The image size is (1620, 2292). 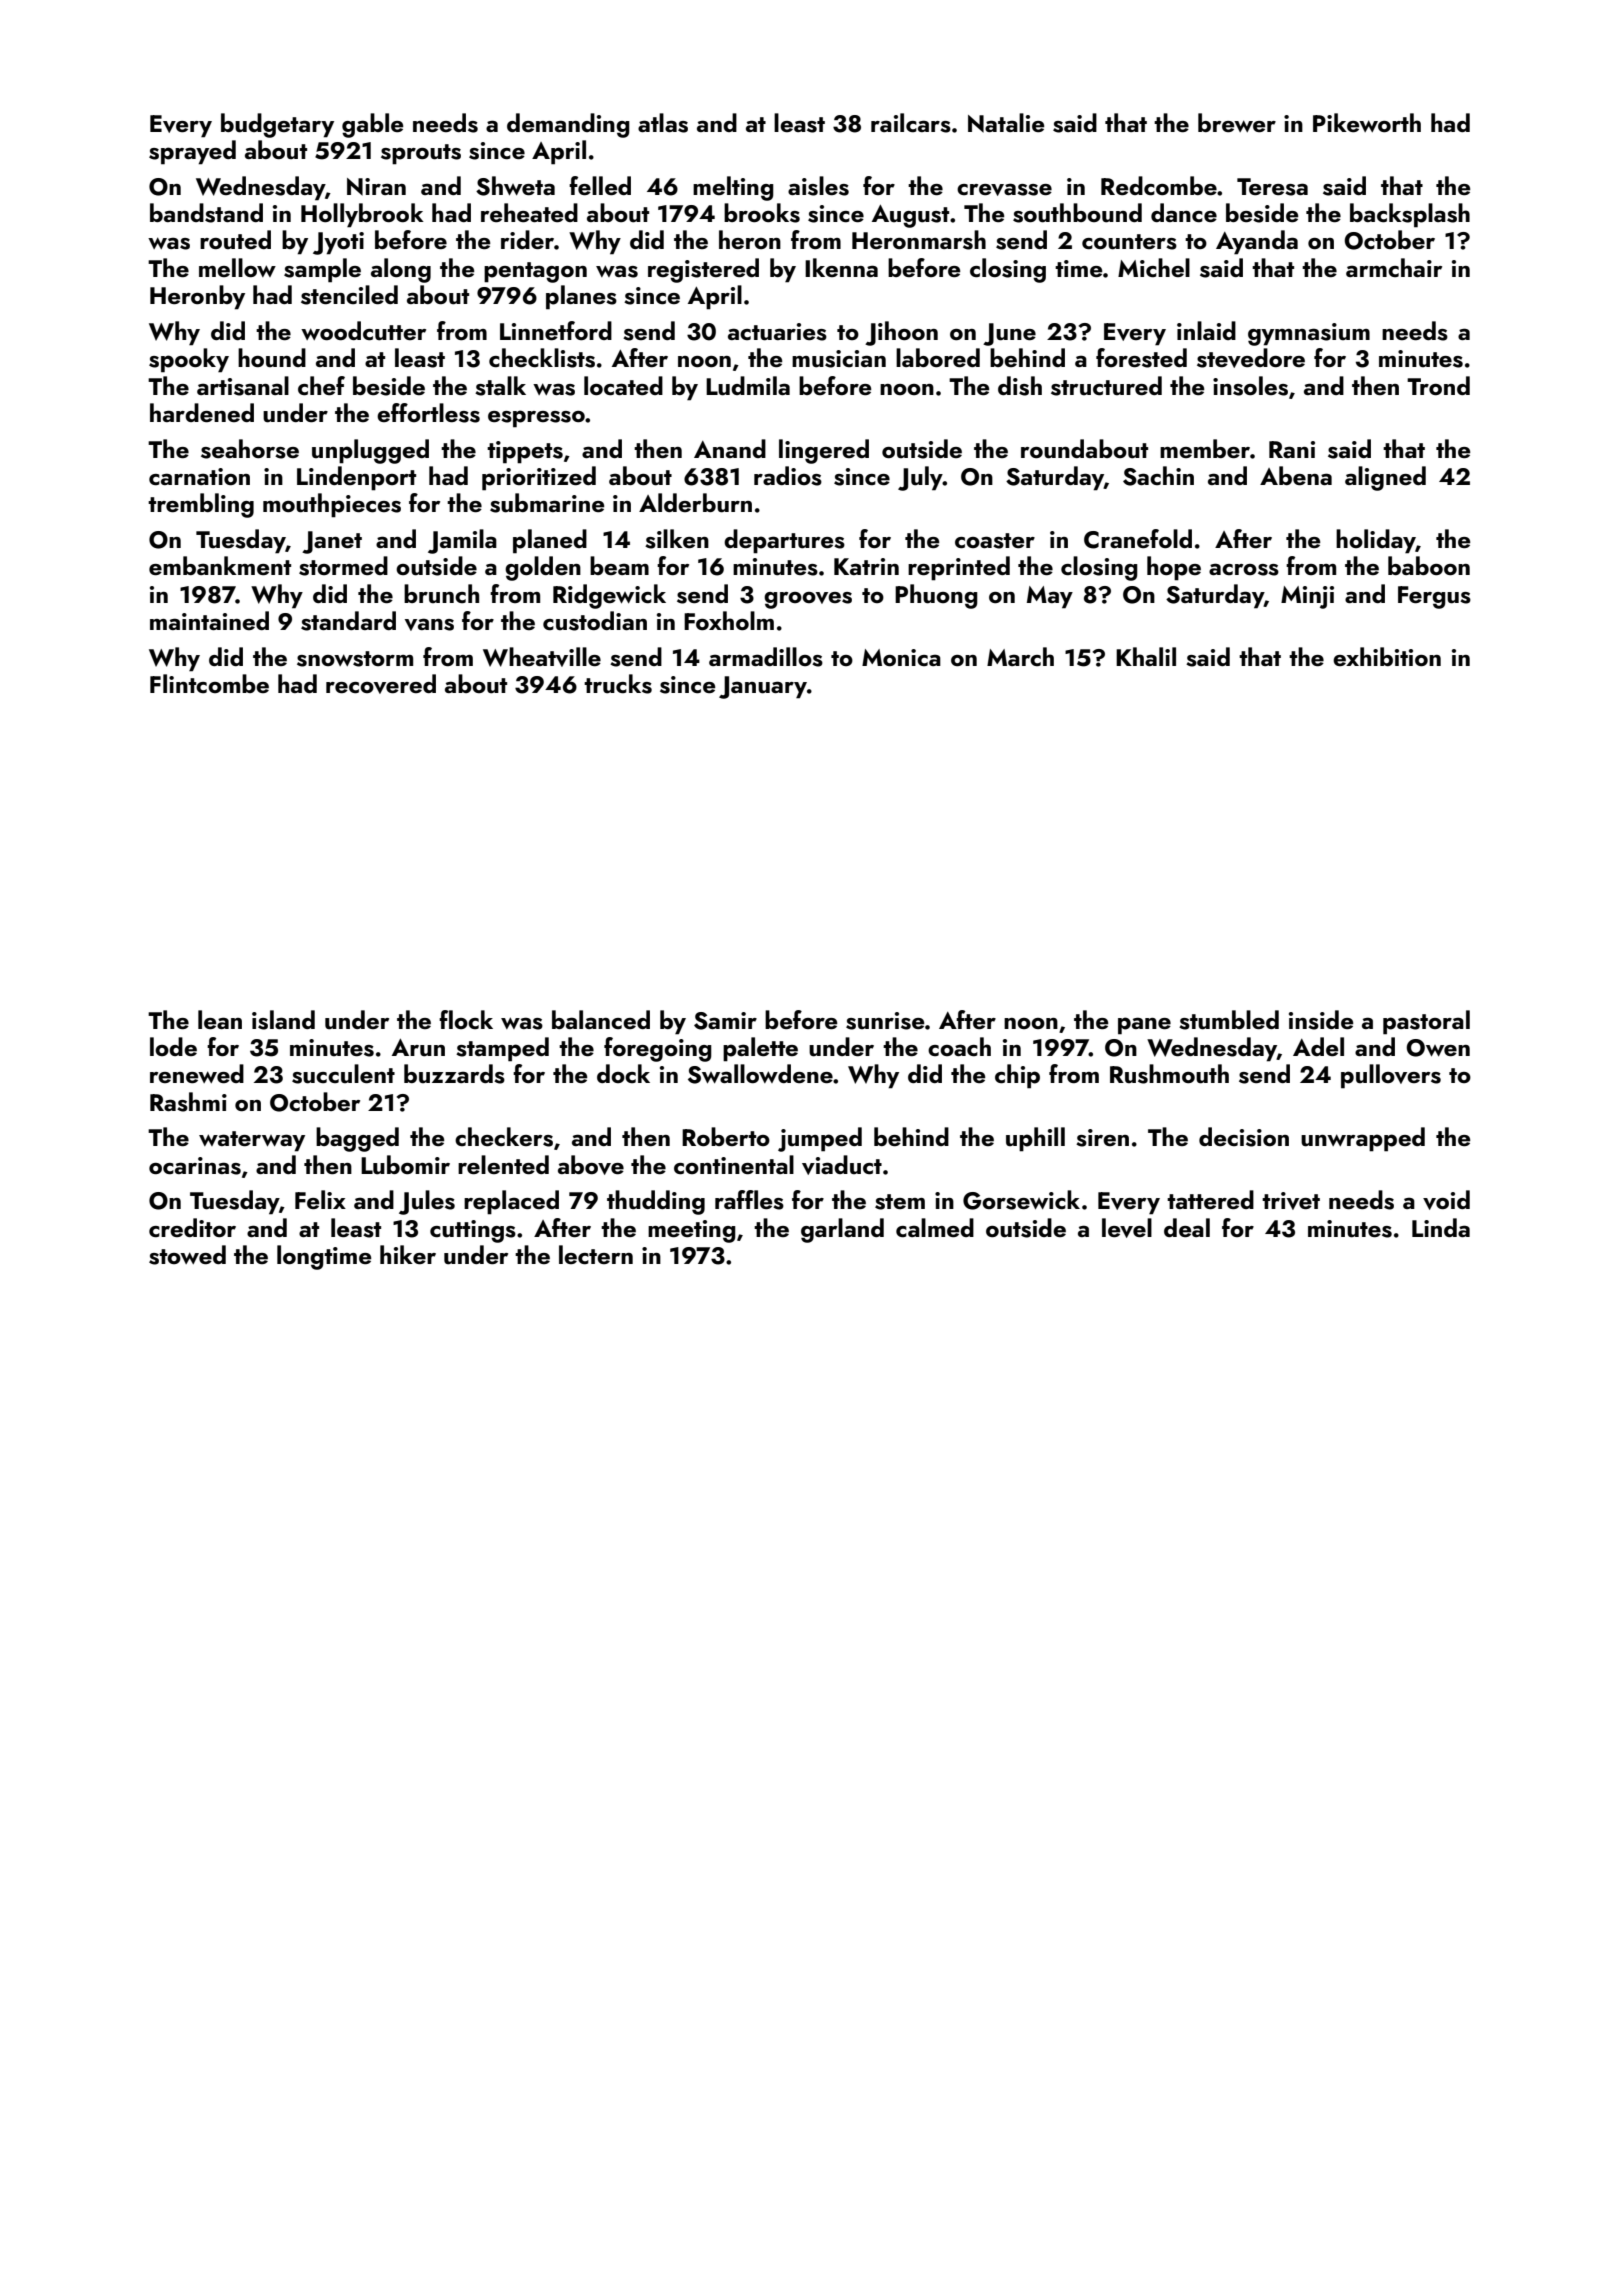 I want to click on hardened, so click(x=202, y=412).
